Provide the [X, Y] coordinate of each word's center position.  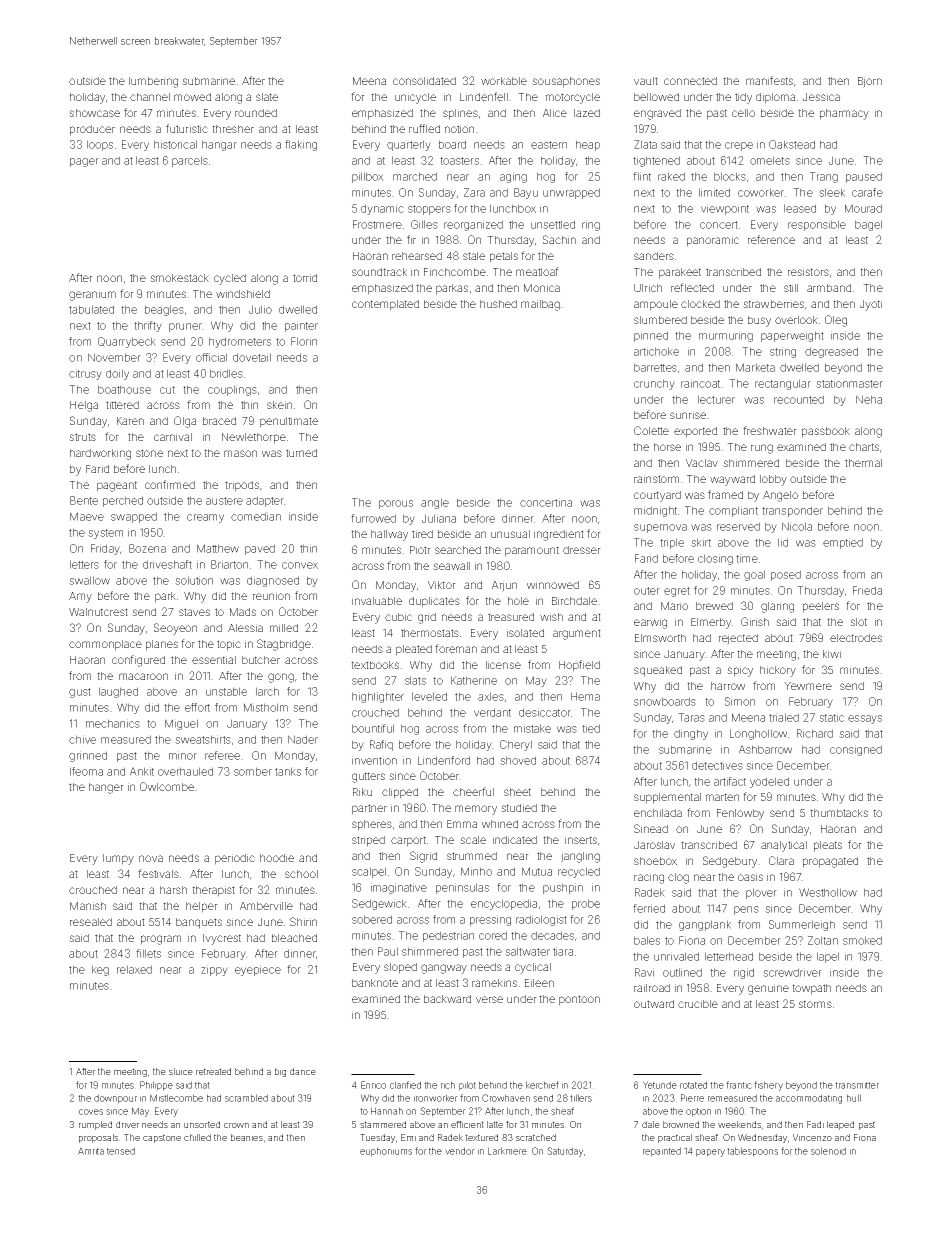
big [280, 1072]
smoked [862, 940]
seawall [451, 566]
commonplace [105, 645]
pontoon [579, 1000]
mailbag [540, 305]
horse [667, 447]
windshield [243, 294]
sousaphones [566, 82]
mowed [192, 97]
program [161, 940]
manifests [769, 80]
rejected [738, 639]
